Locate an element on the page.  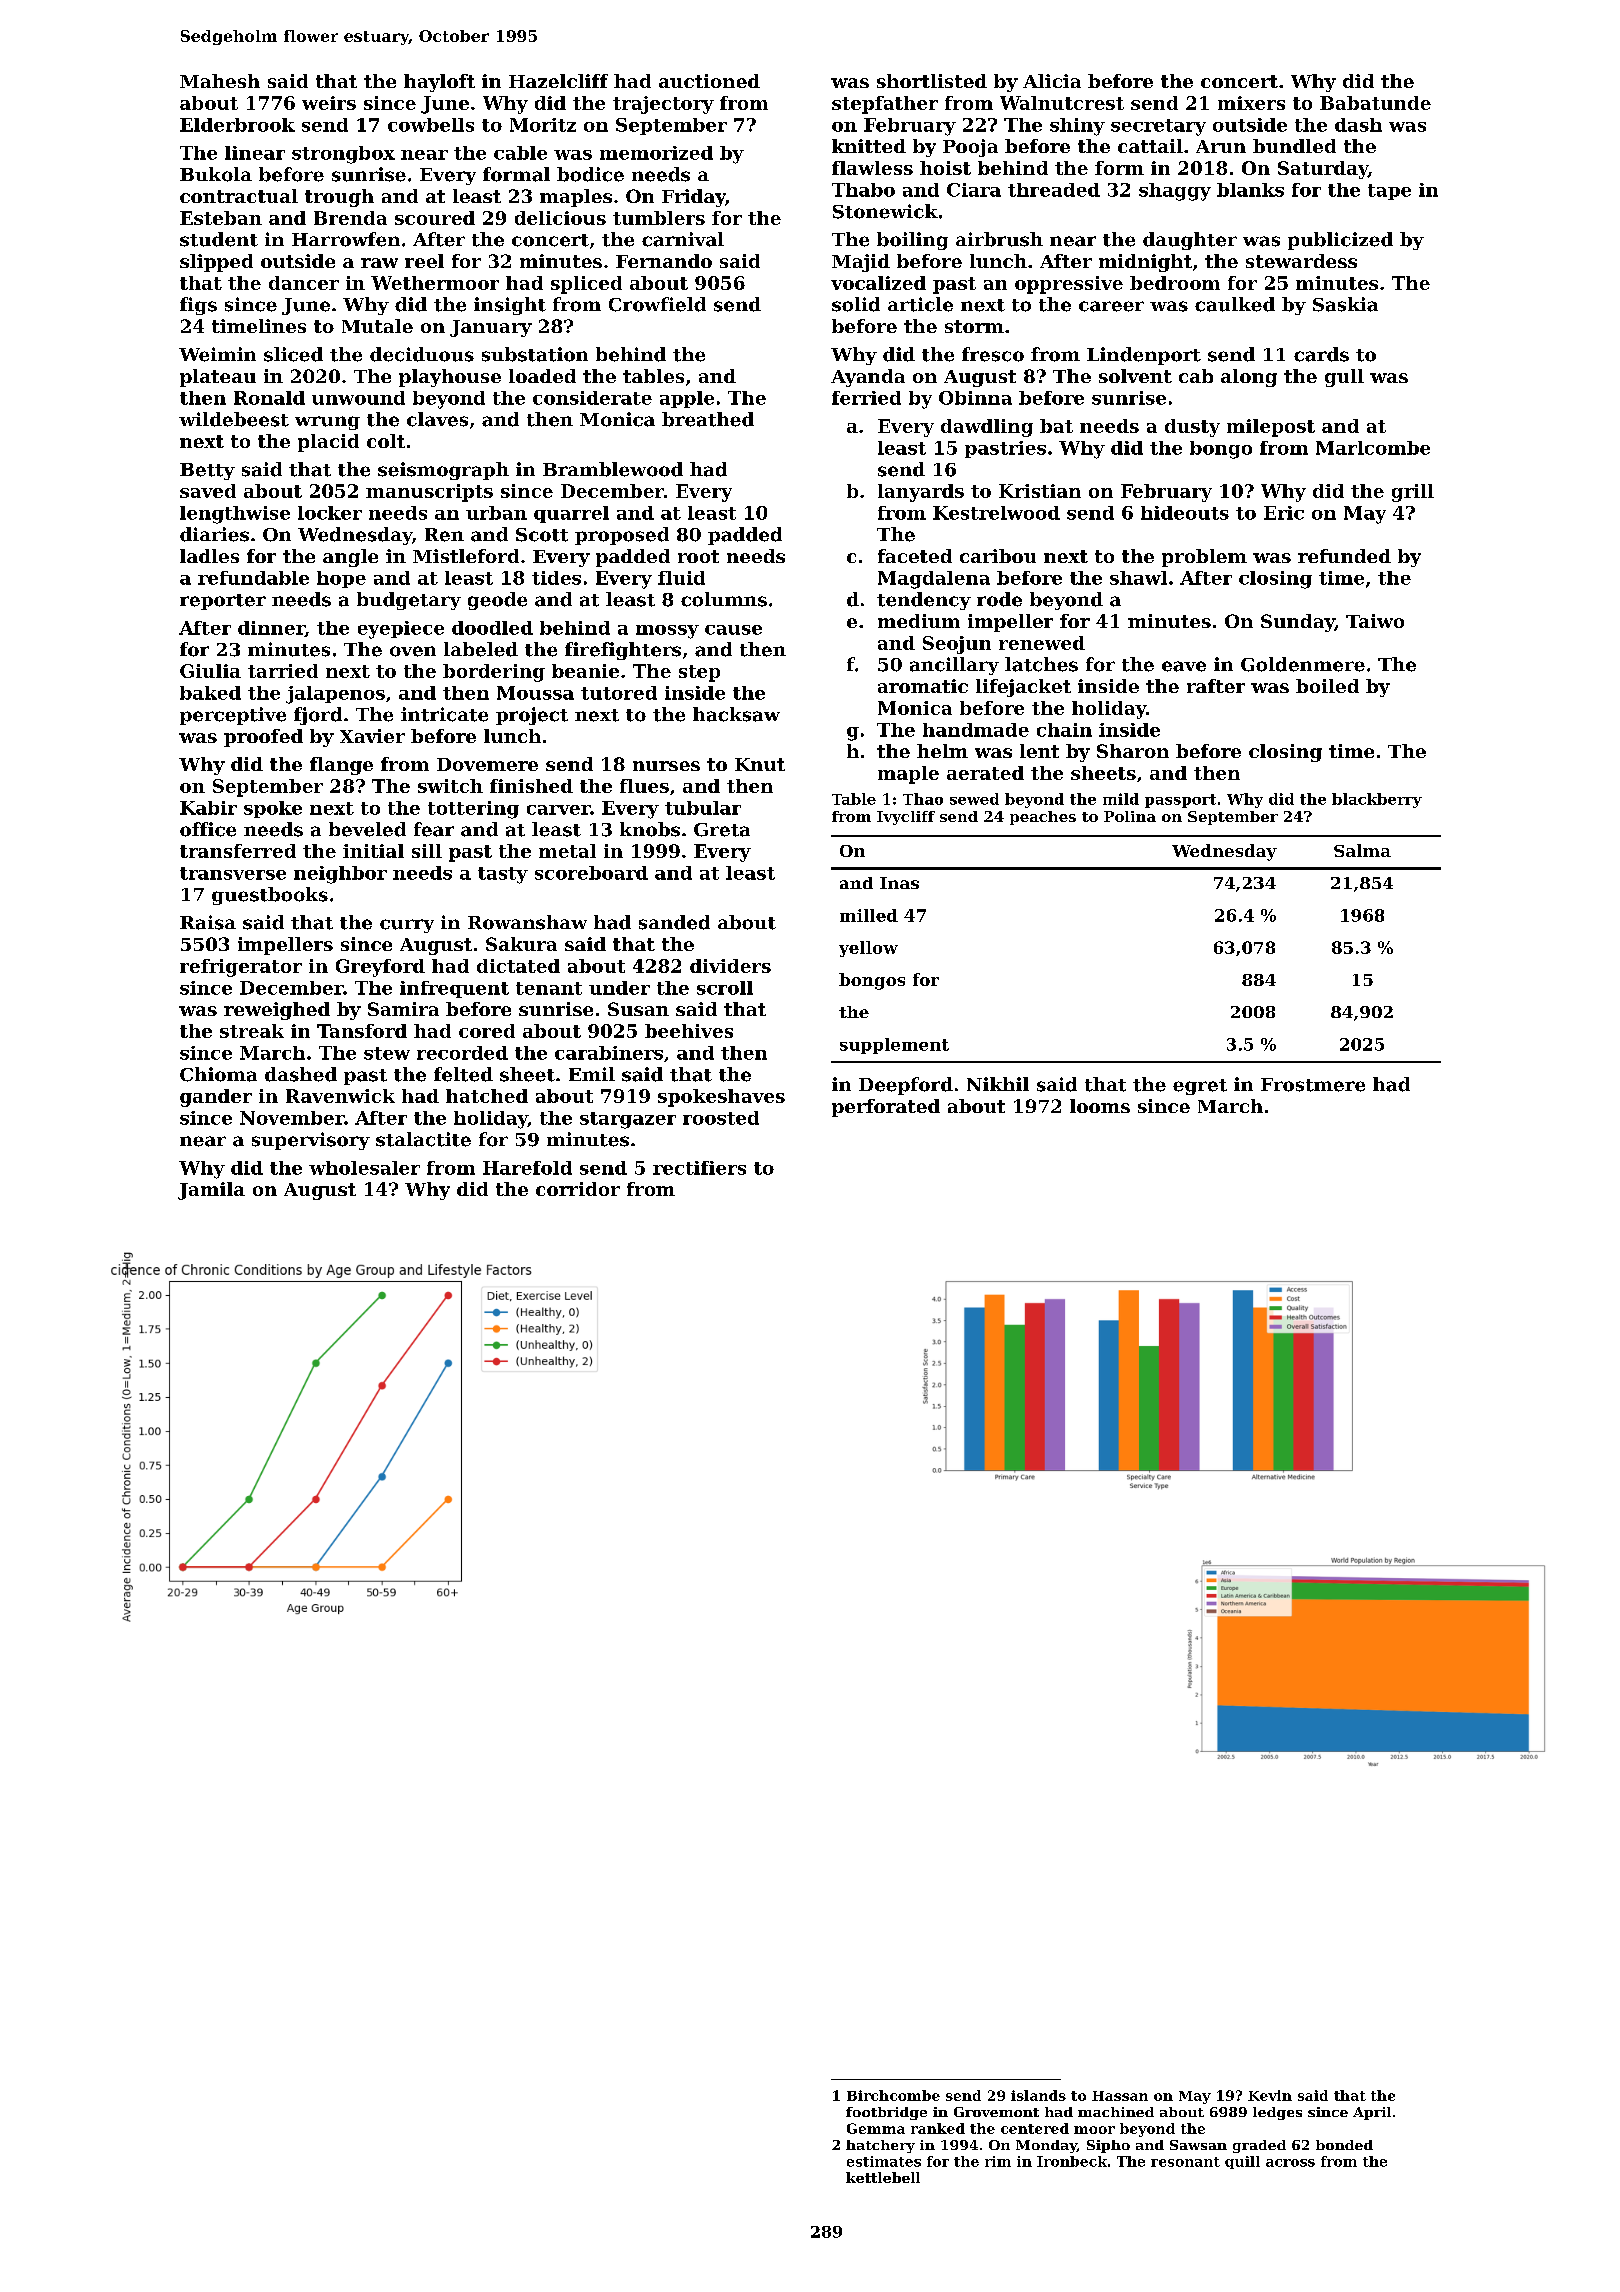
quill is located at coordinates (1242, 2162).
